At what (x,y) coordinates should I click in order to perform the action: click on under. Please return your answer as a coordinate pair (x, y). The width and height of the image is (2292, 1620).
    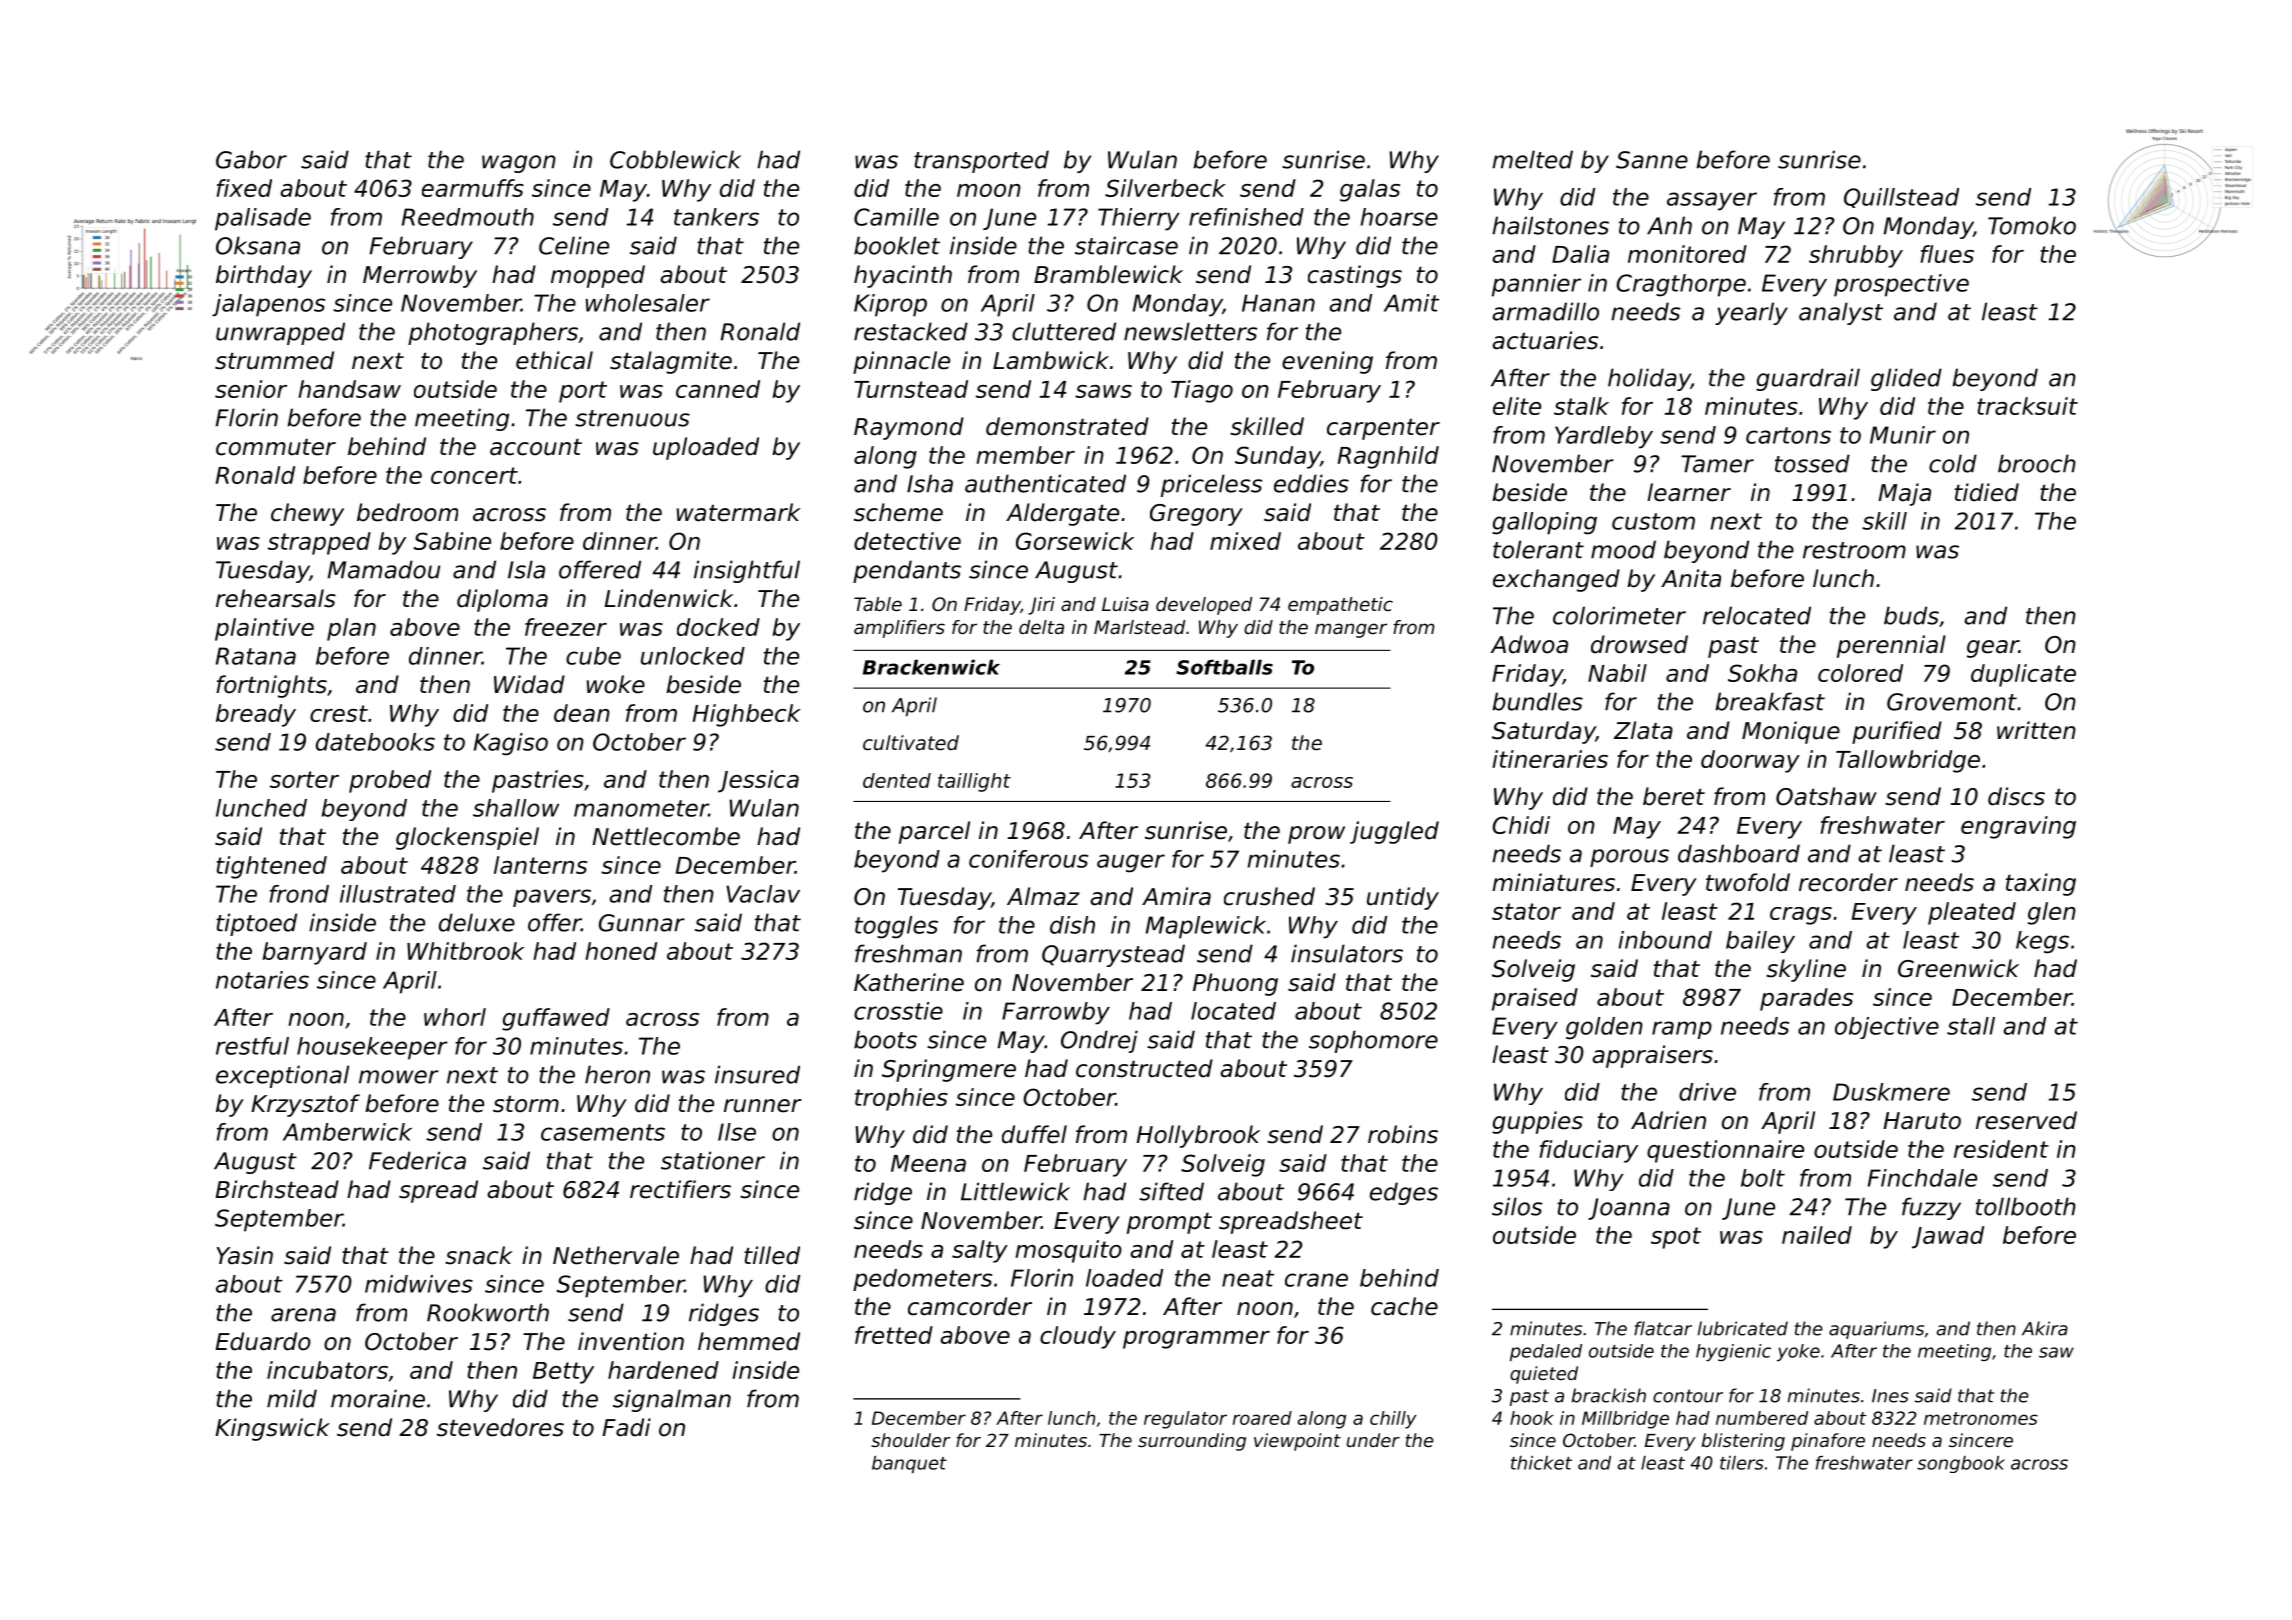
    Looking at the image, I should click on (1373, 1440).
